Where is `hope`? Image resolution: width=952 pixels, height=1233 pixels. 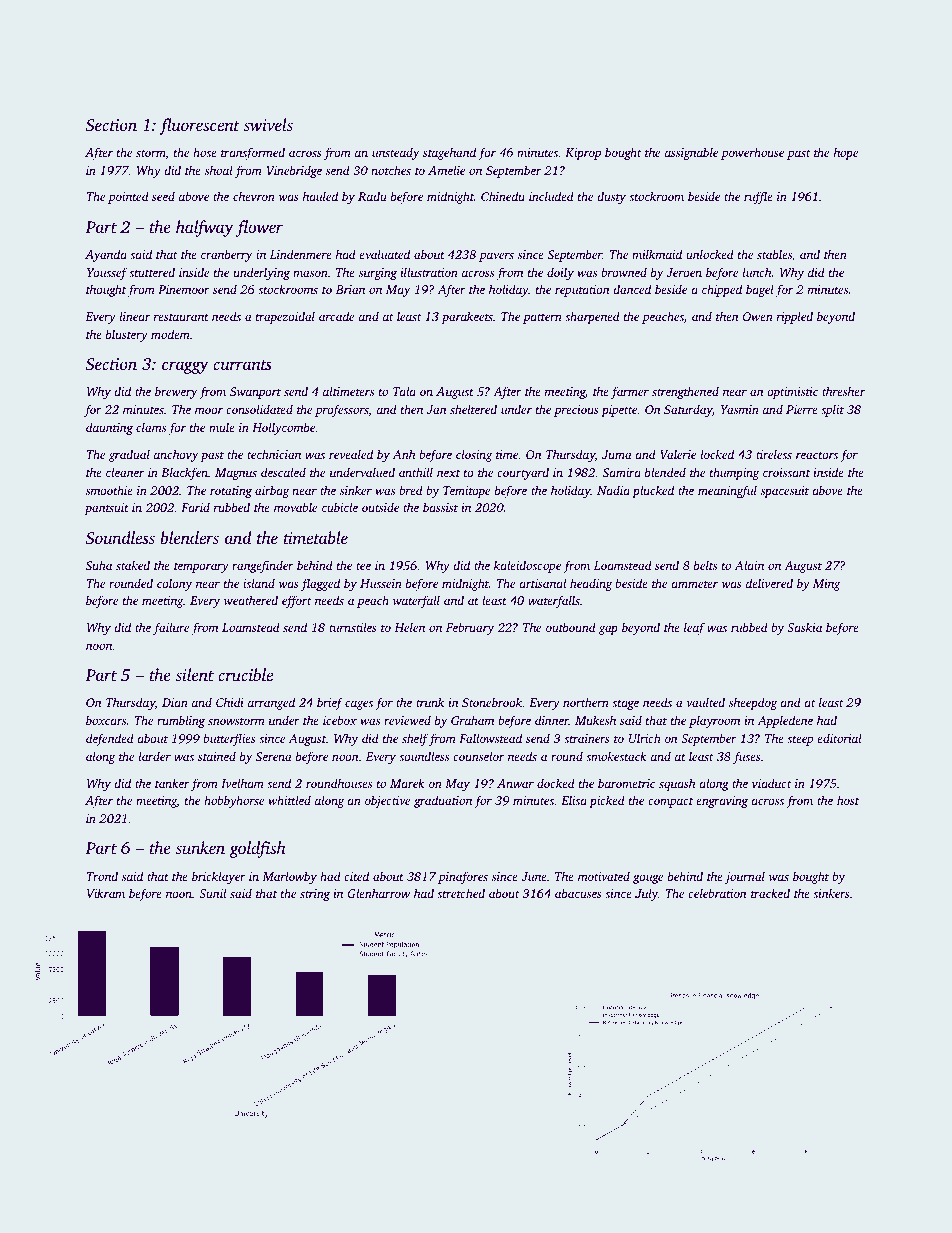
hope is located at coordinates (846, 153).
